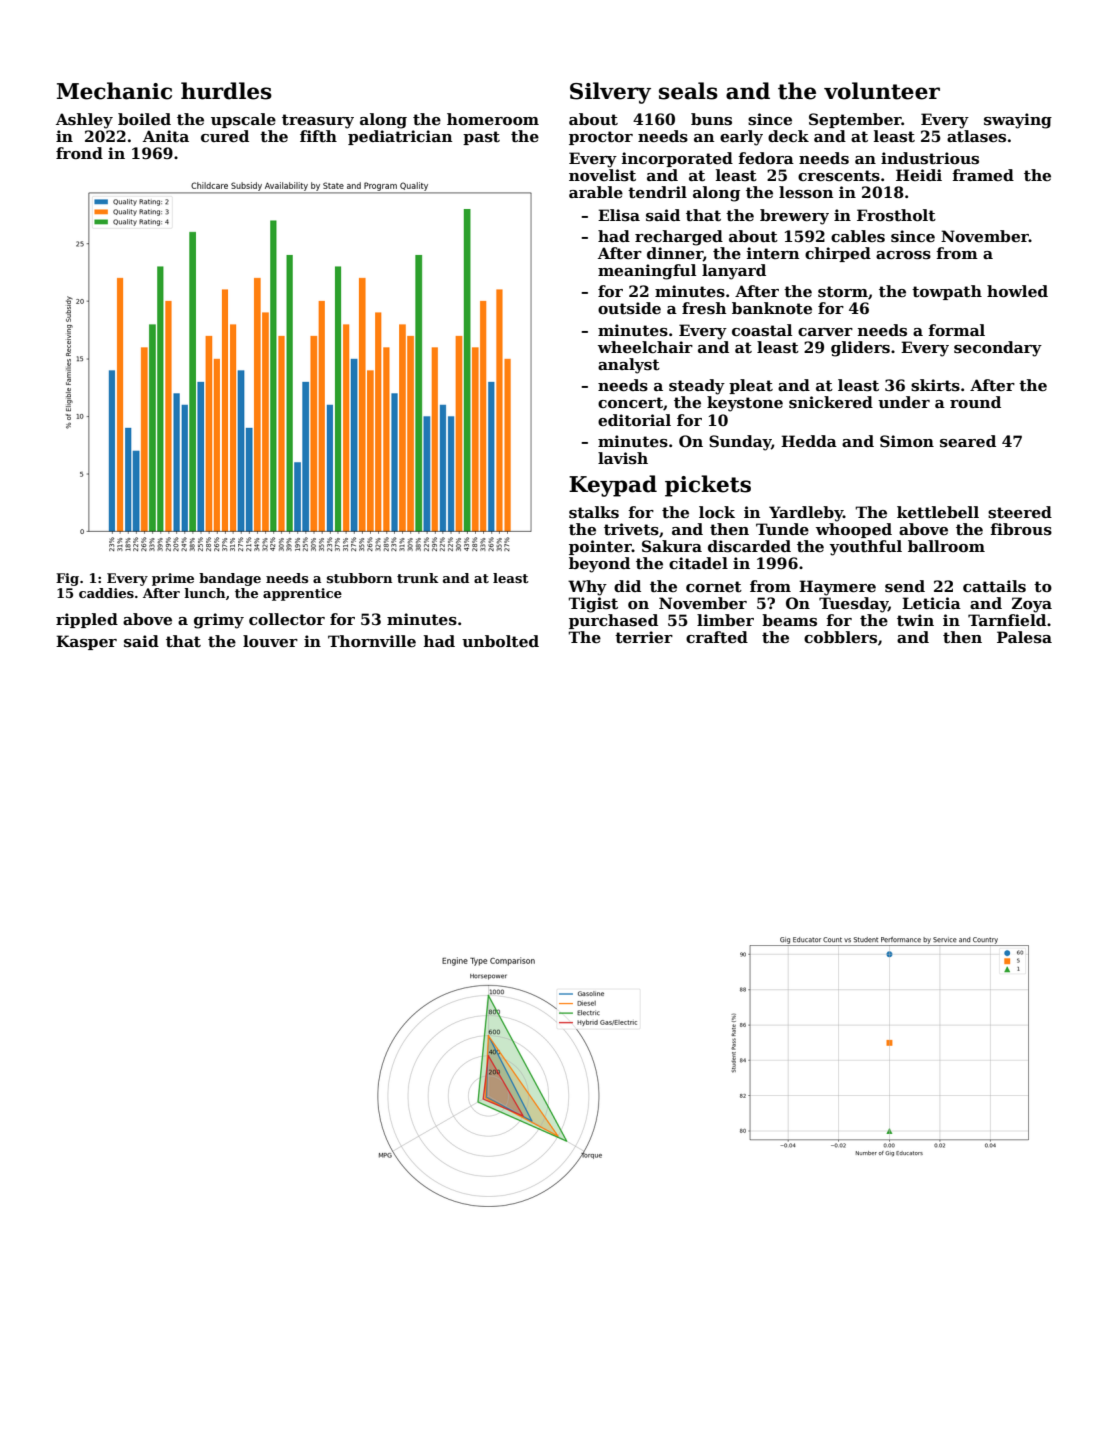 The image size is (1108, 1434). Describe the element at coordinates (657, 192) in the screenshot. I see `tendril` at that location.
